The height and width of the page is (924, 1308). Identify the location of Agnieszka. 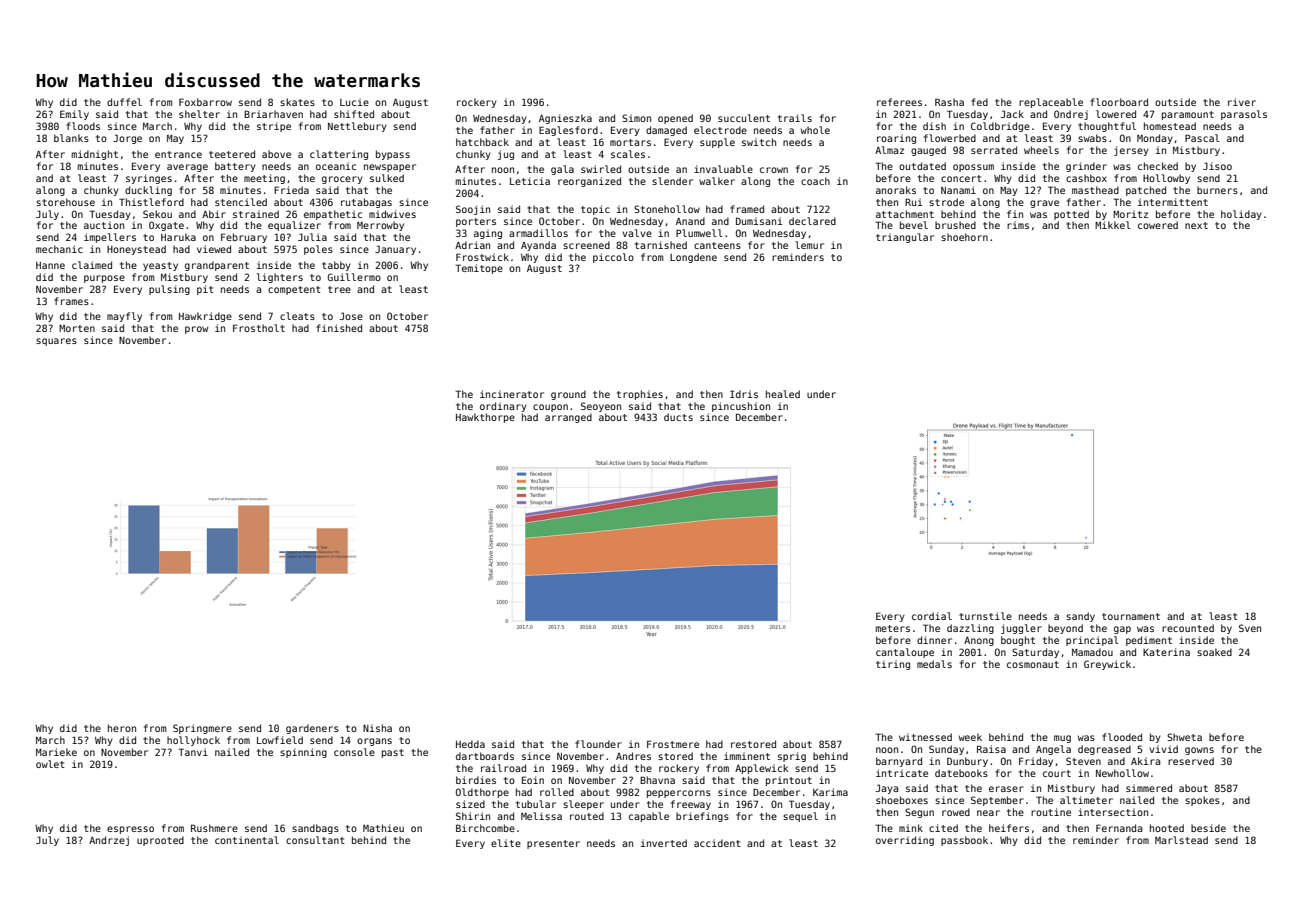
(565, 119).
